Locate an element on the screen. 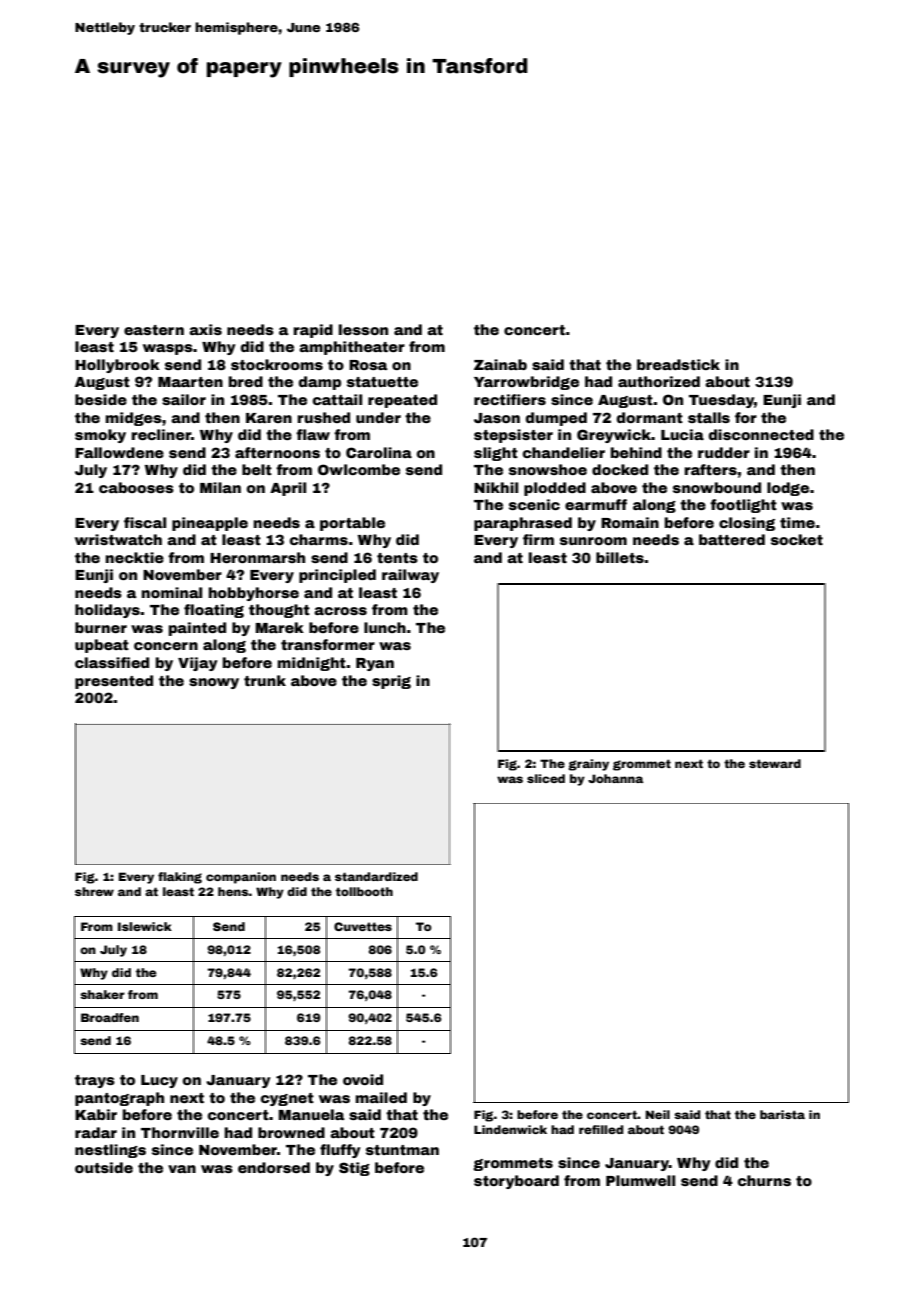  Johanna is located at coordinates (615, 778).
